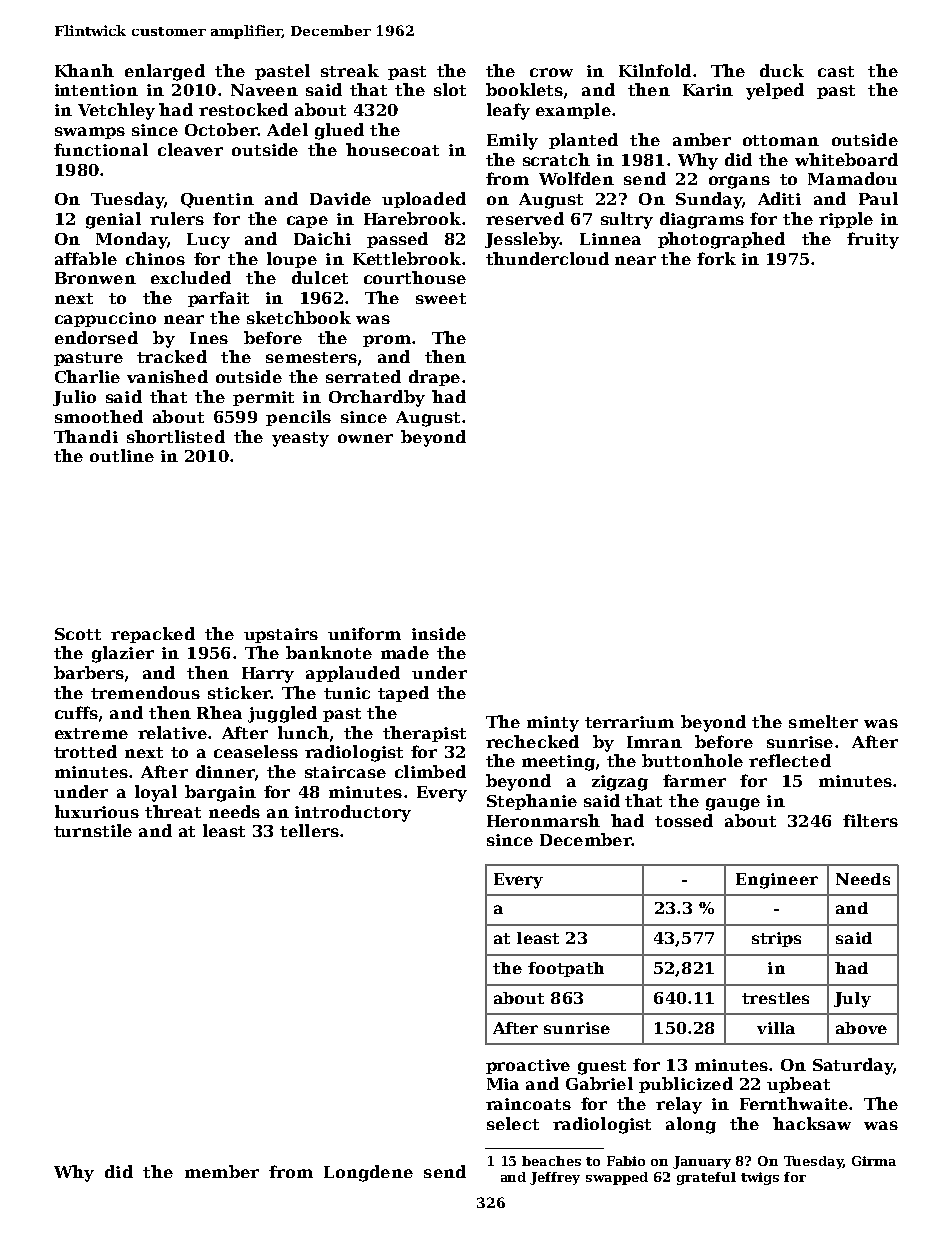 This screenshot has height=1233, width=952. Describe the element at coordinates (846, 159) in the screenshot. I see `whiteboard` at that location.
